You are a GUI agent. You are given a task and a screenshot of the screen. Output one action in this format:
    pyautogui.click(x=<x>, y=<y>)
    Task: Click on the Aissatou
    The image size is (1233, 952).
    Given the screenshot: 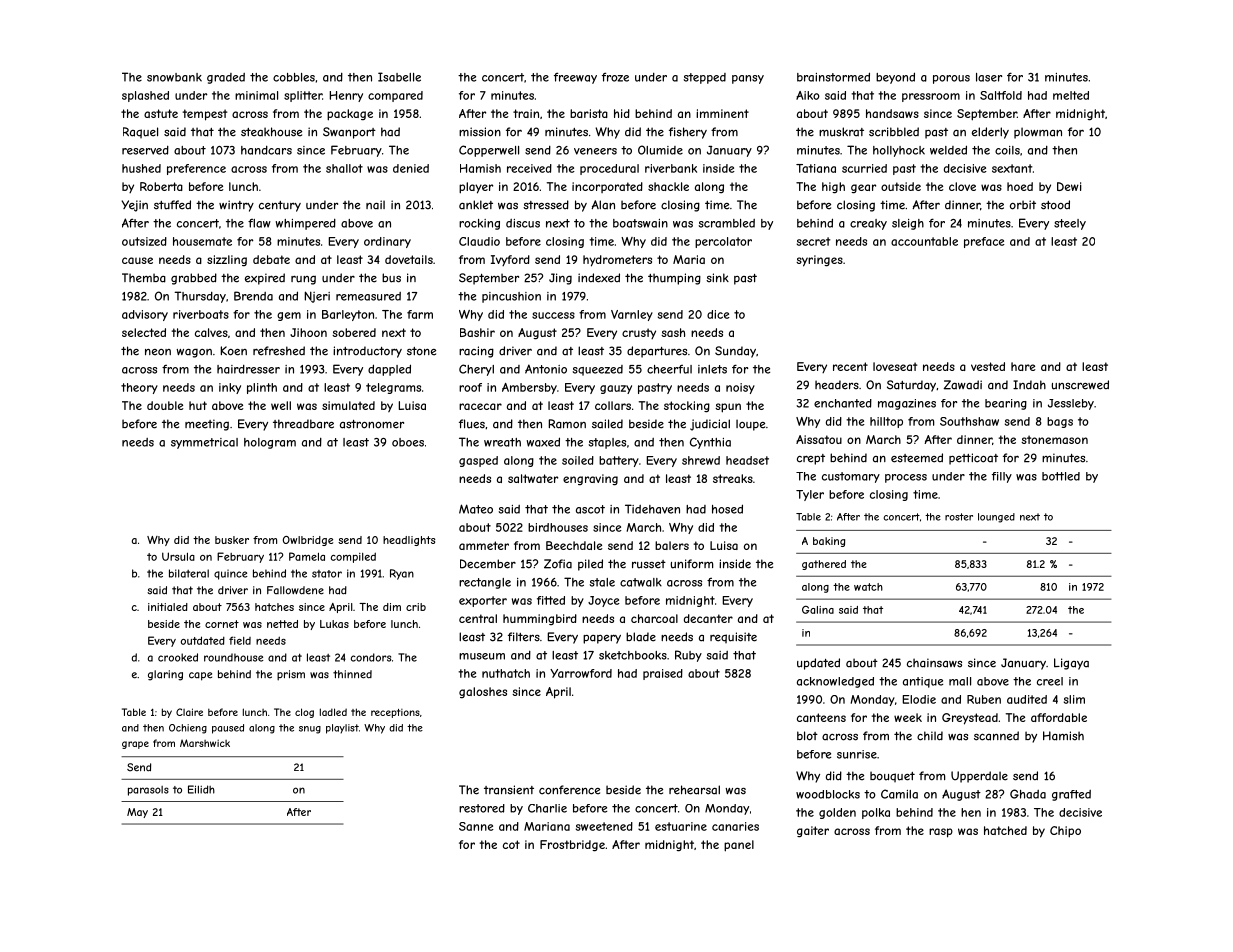 What is the action you would take?
    pyautogui.click(x=819, y=439)
